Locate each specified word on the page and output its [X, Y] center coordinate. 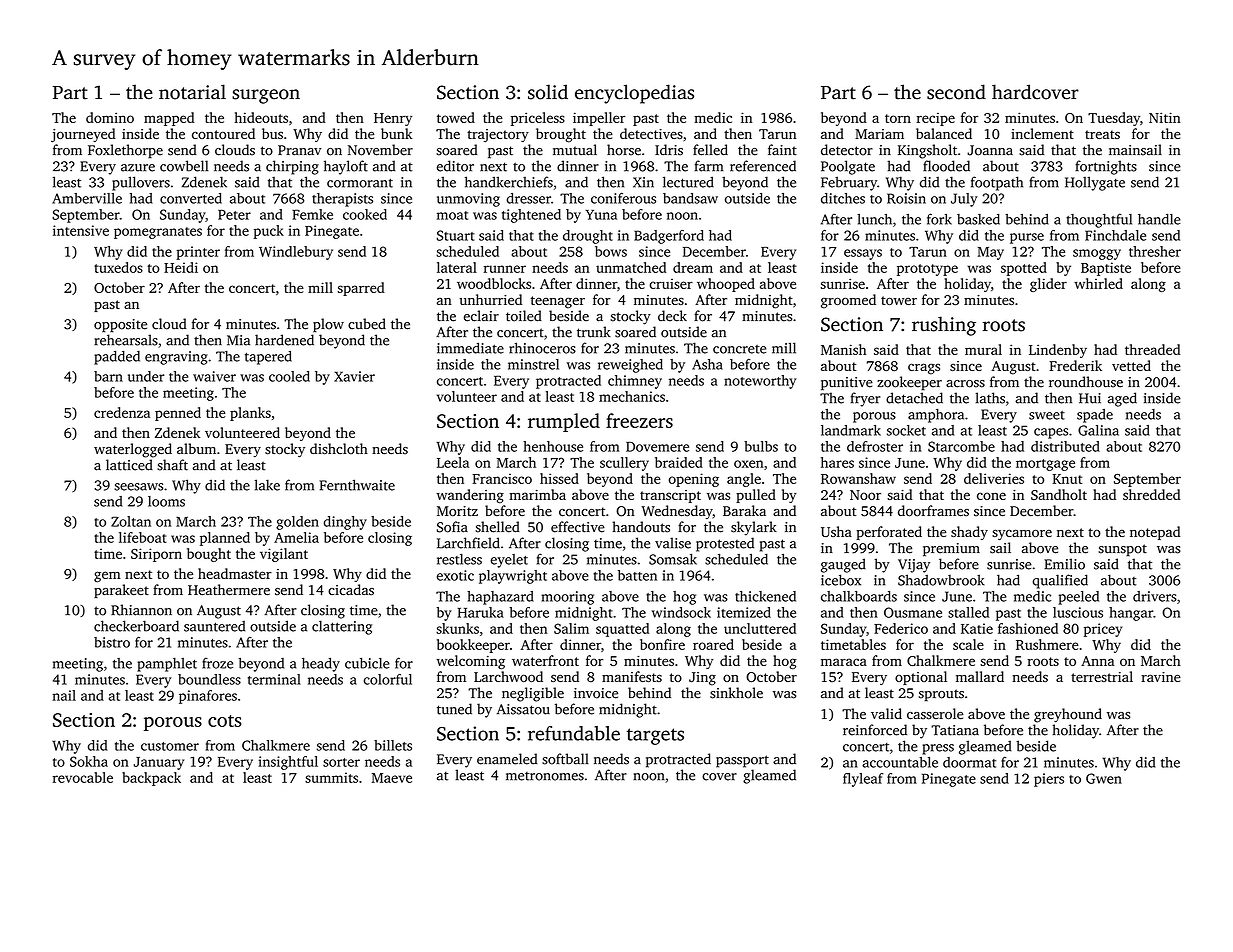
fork [939, 219]
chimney [635, 382]
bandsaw [690, 198]
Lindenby [1058, 351]
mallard [980, 676]
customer [170, 746]
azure [138, 168]
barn [108, 376]
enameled [507, 759]
